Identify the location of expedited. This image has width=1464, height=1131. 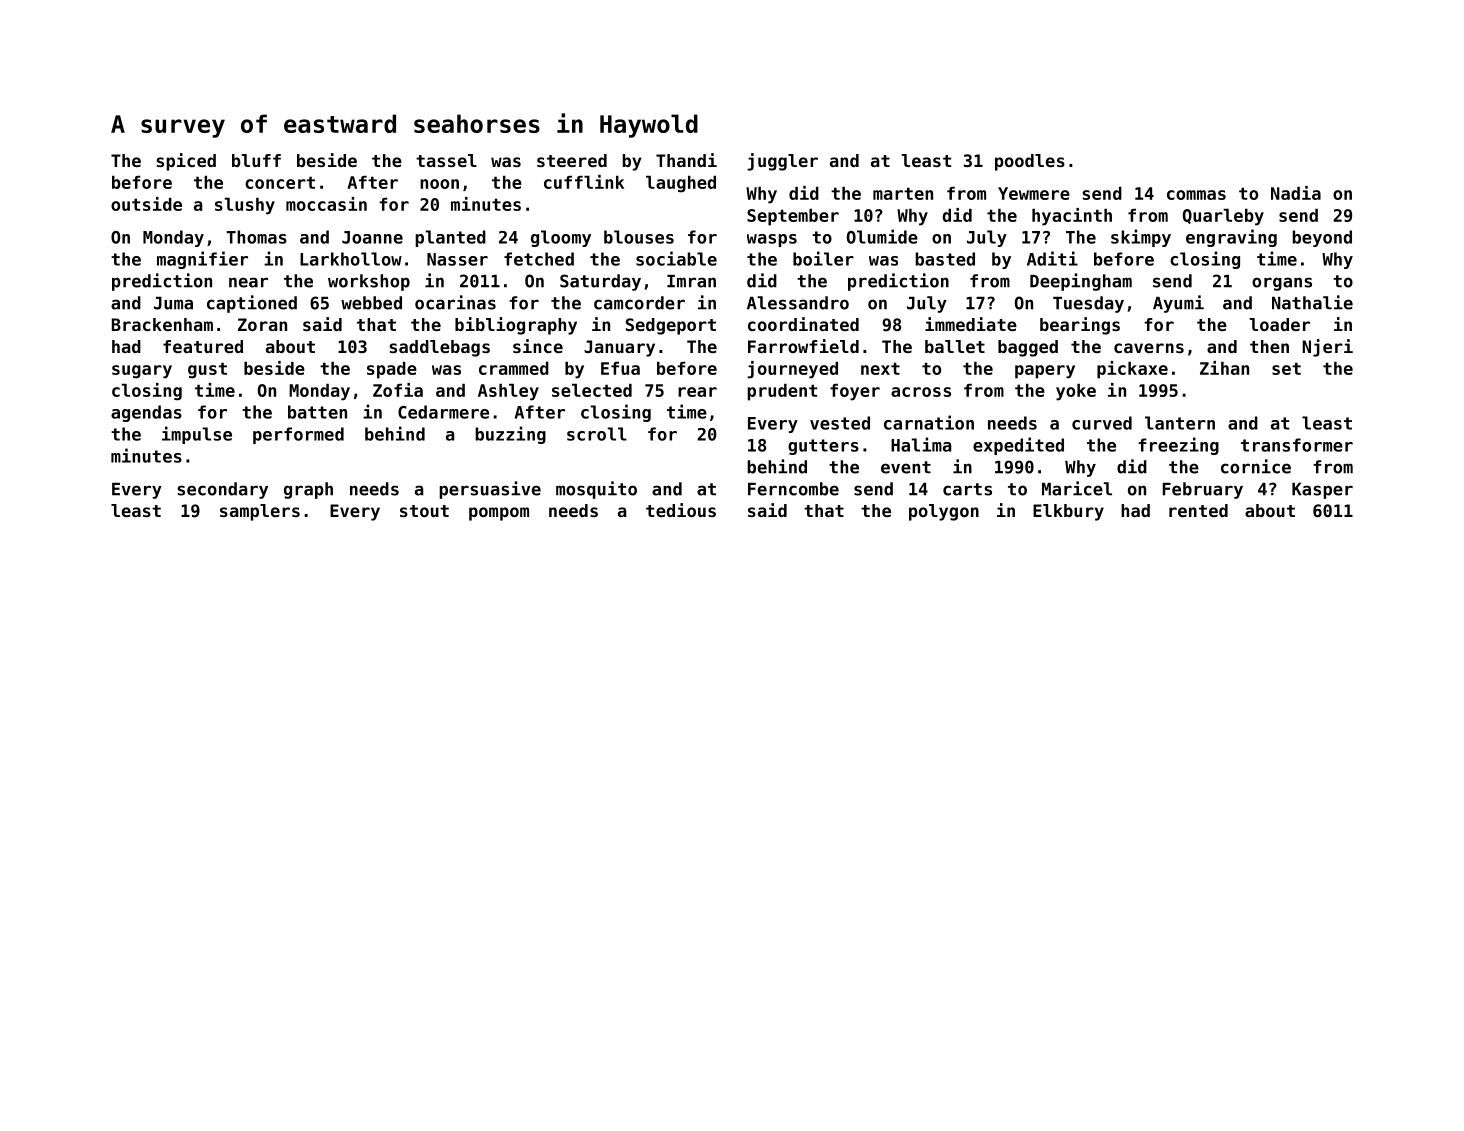
(1018, 446).
